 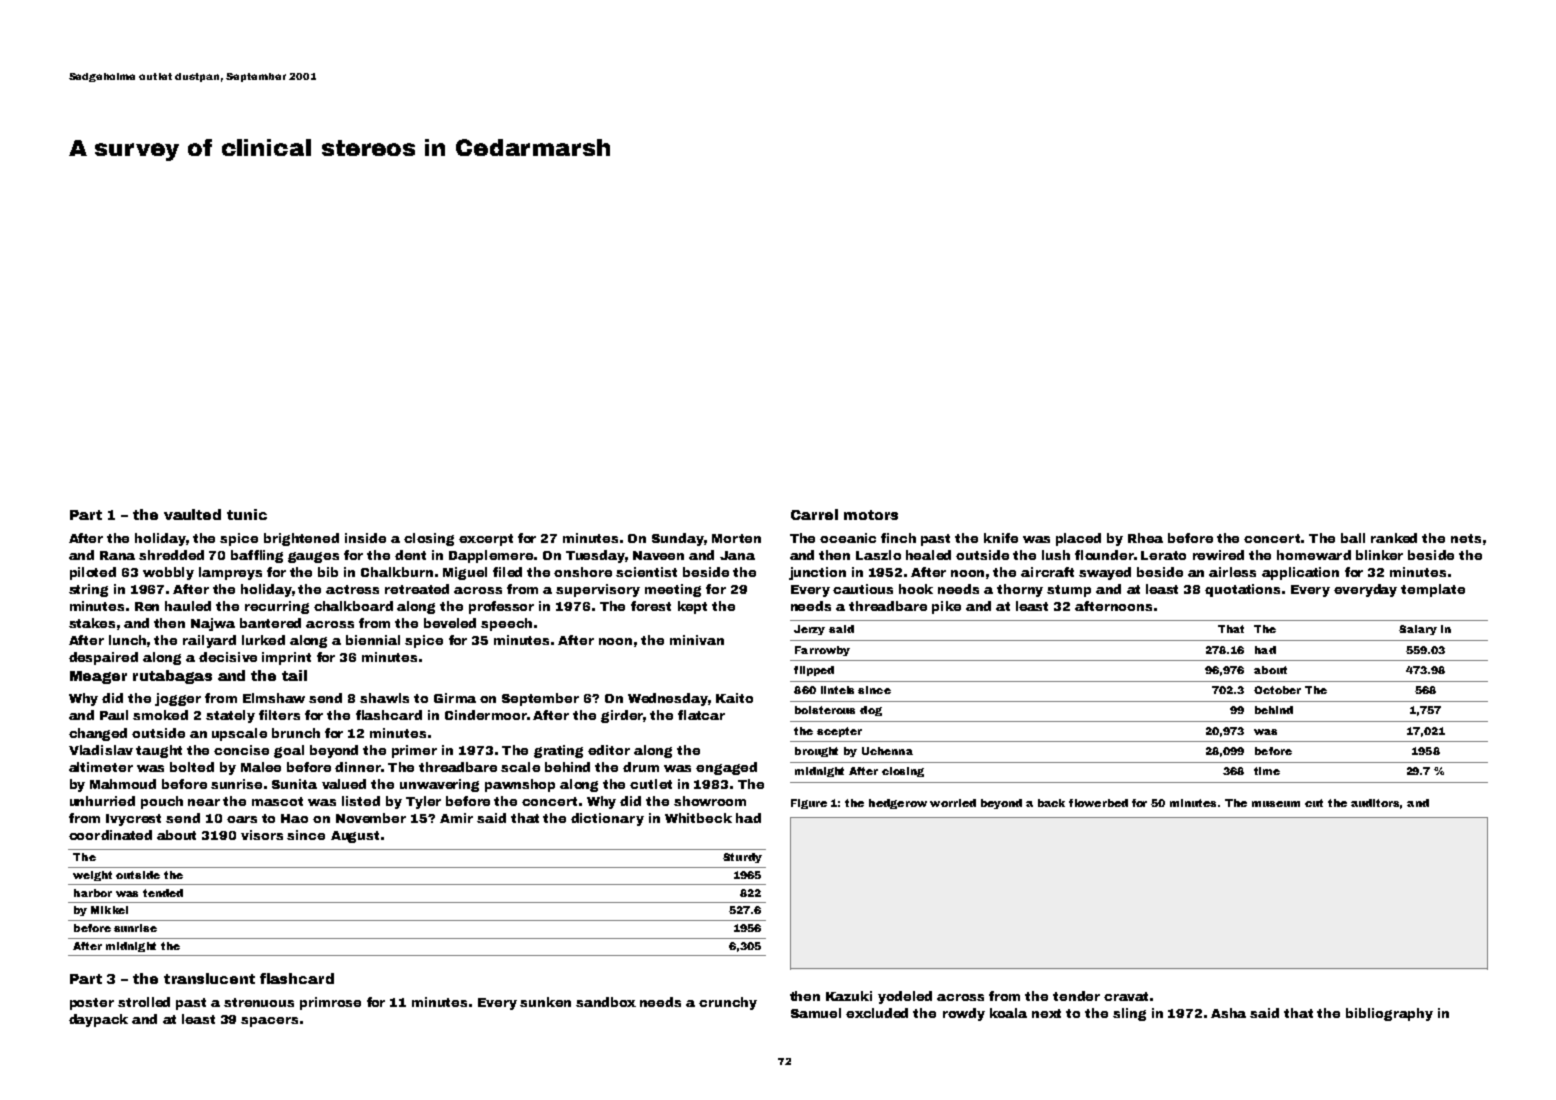 What do you see at coordinates (1242, 590) in the image?
I see `quotations` at bounding box center [1242, 590].
